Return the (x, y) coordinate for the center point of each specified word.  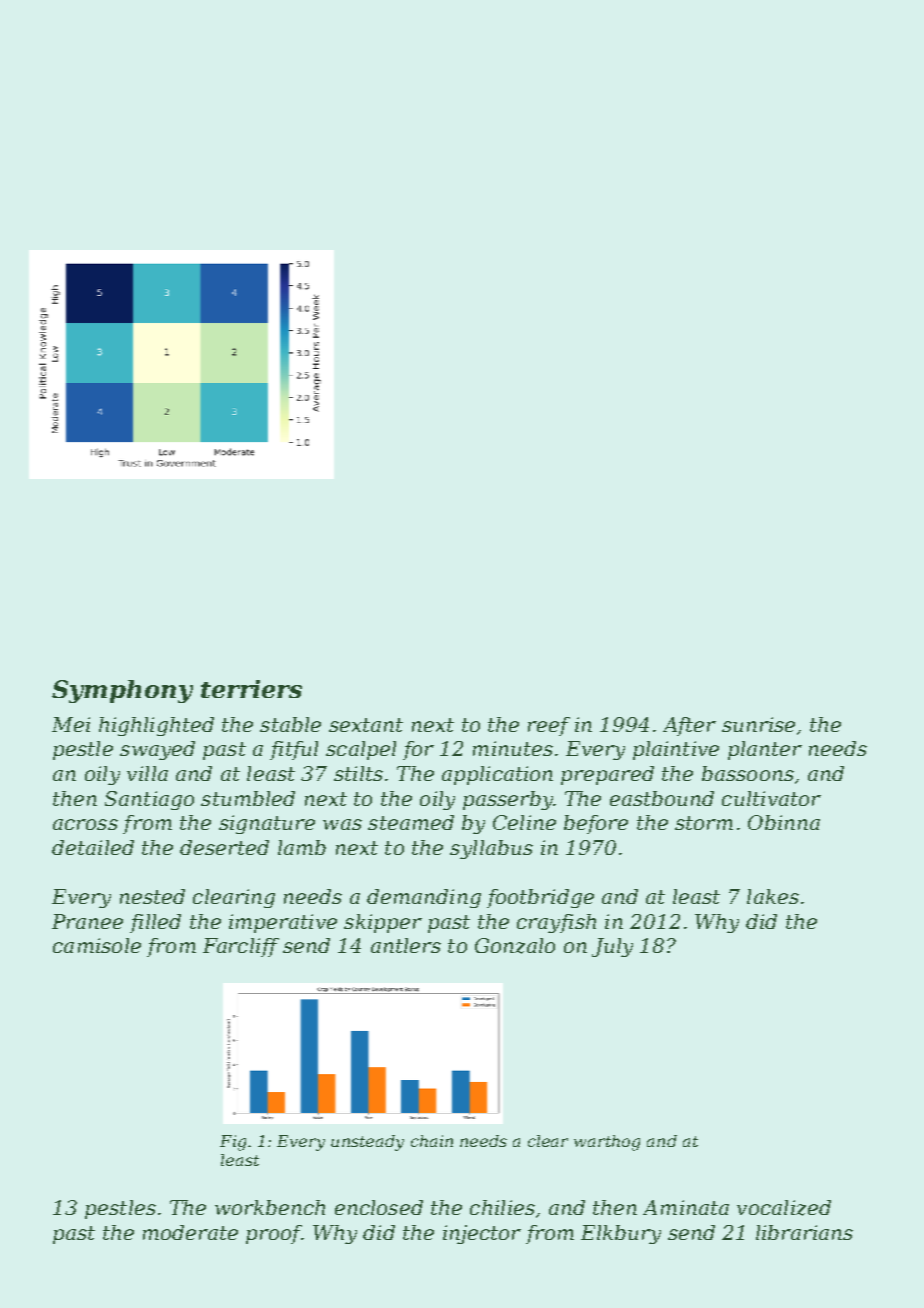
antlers (406, 945)
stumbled (248, 798)
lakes (773, 896)
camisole (97, 945)
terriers (251, 689)
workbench (270, 1207)
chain (432, 1141)
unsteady (367, 1143)
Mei (71, 724)
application (497, 775)
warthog (607, 1143)
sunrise (758, 724)
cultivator (771, 798)
